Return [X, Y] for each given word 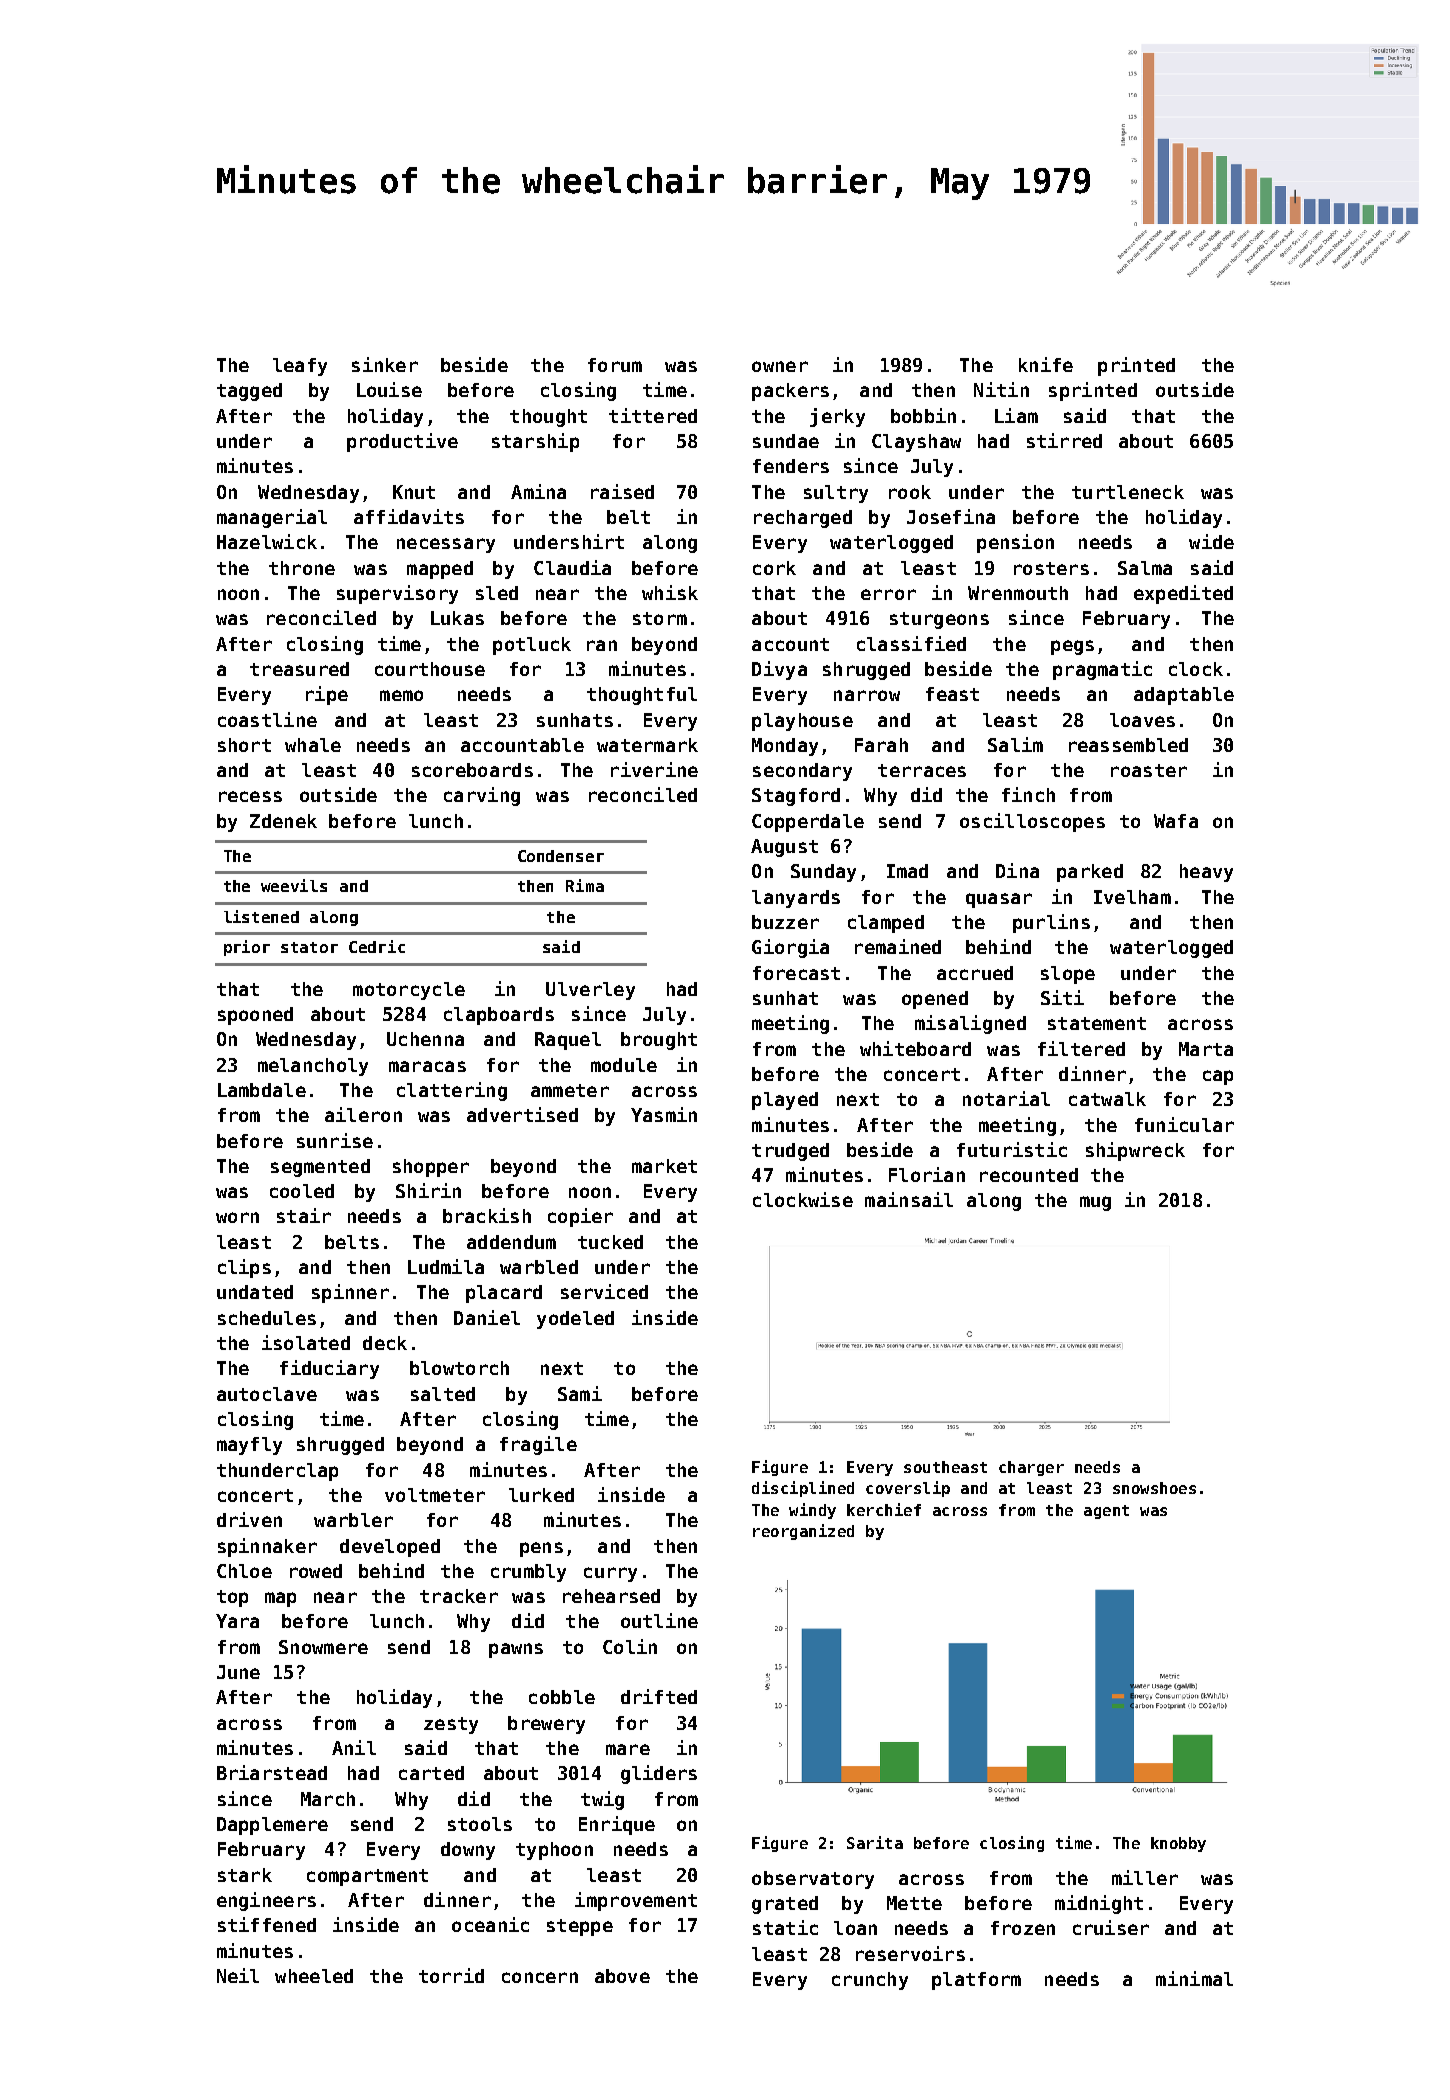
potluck [532, 646]
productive [402, 442]
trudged [790, 1152]
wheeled [314, 1976]
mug [1095, 1203]
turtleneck [1128, 492]
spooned [255, 1016]
